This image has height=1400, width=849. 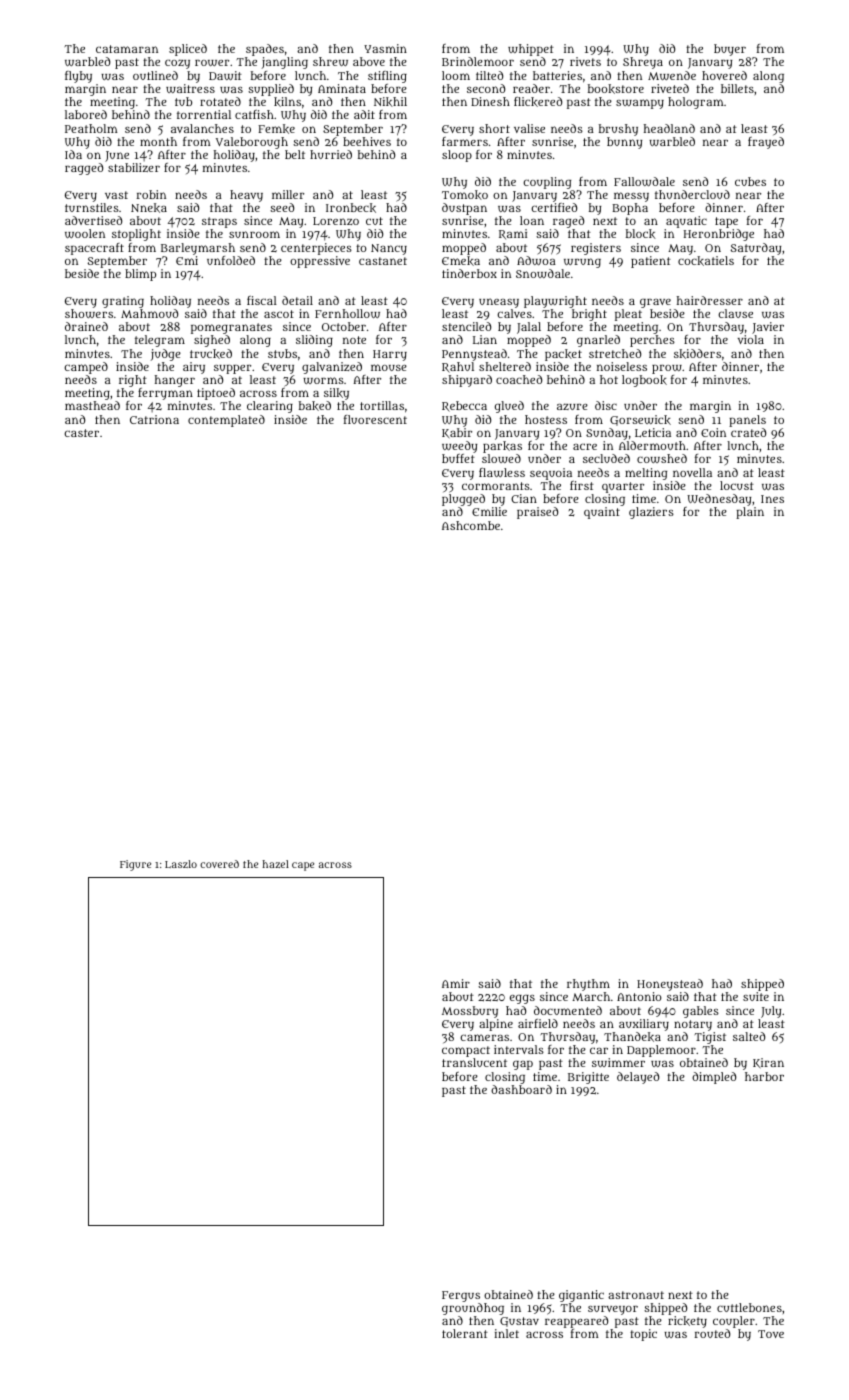 I want to click on spliced, so click(x=188, y=50).
